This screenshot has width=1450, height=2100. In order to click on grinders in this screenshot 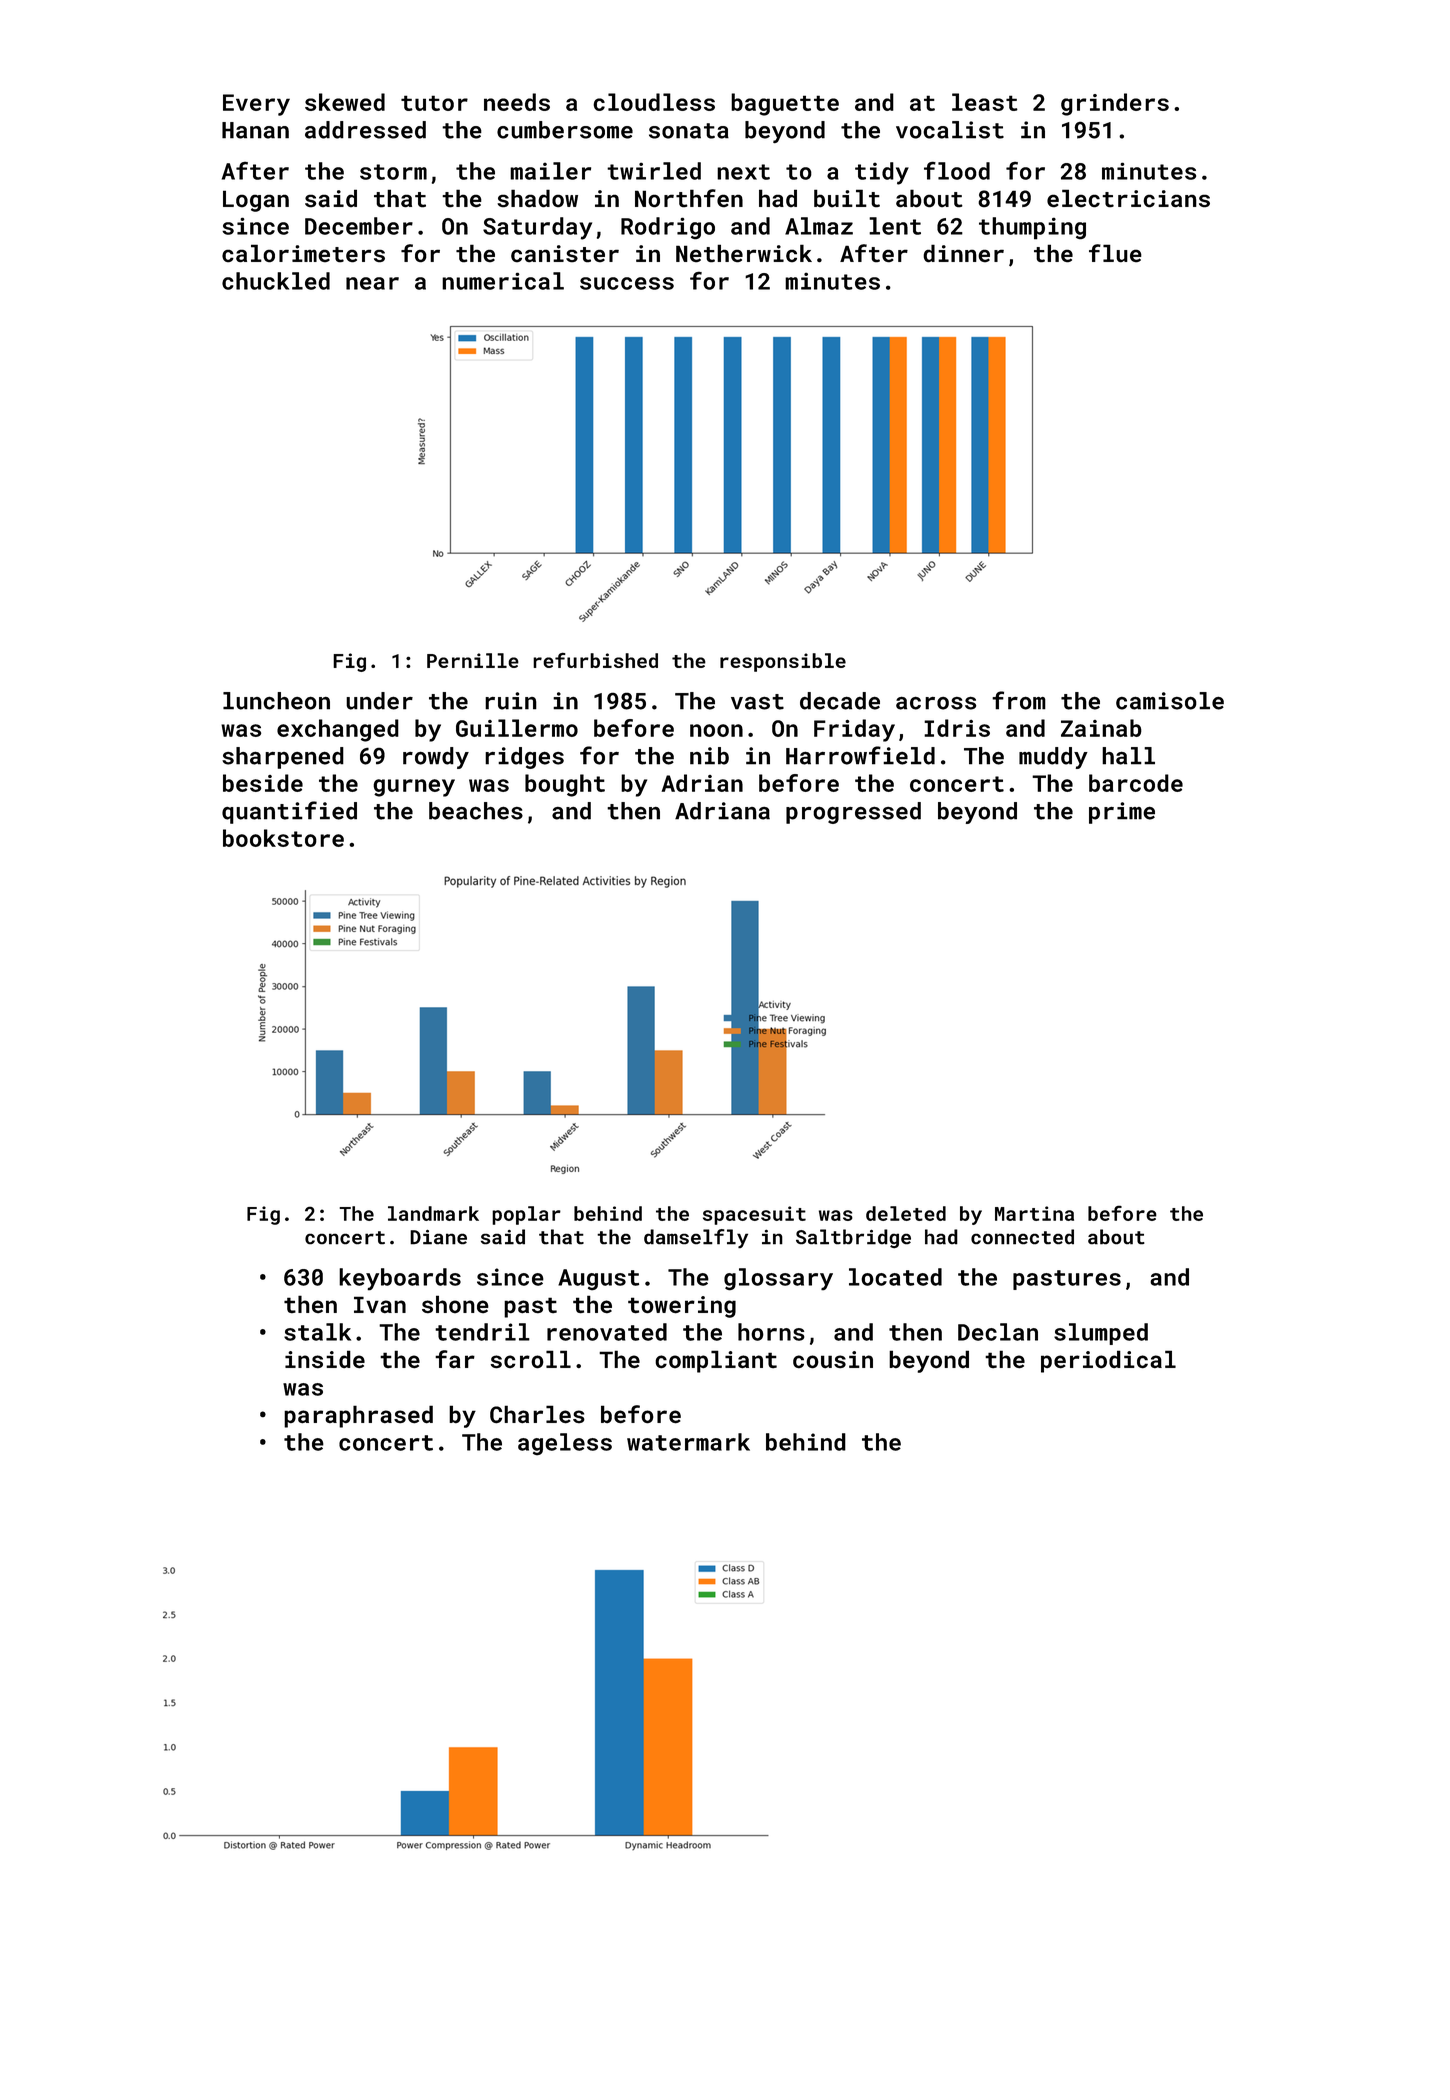, I will do `click(1115, 104)`.
